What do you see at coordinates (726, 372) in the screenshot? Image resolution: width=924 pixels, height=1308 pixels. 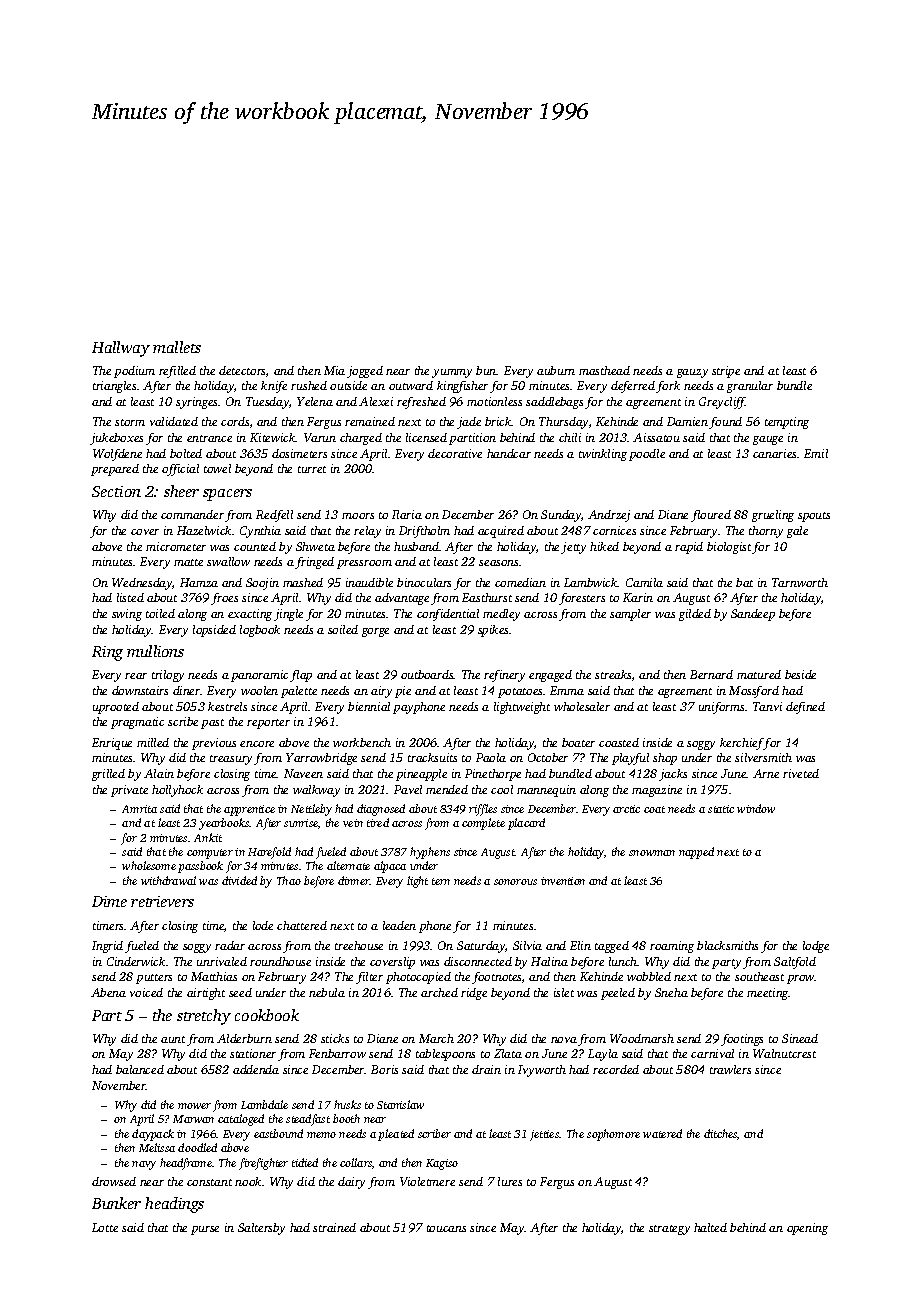 I see `stripe` at bounding box center [726, 372].
